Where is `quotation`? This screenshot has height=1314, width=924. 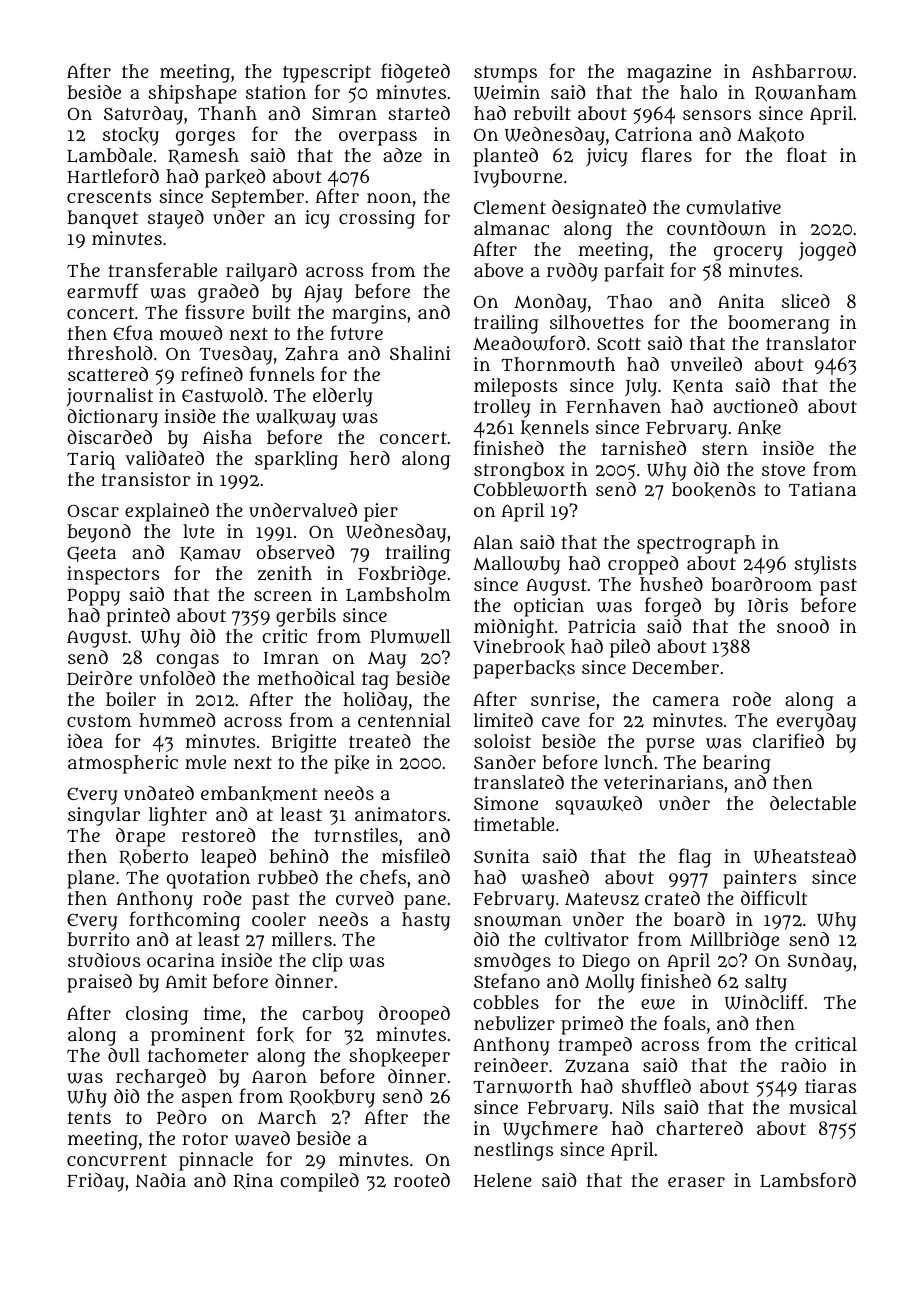 quotation is located at coordinates (208, 879).
